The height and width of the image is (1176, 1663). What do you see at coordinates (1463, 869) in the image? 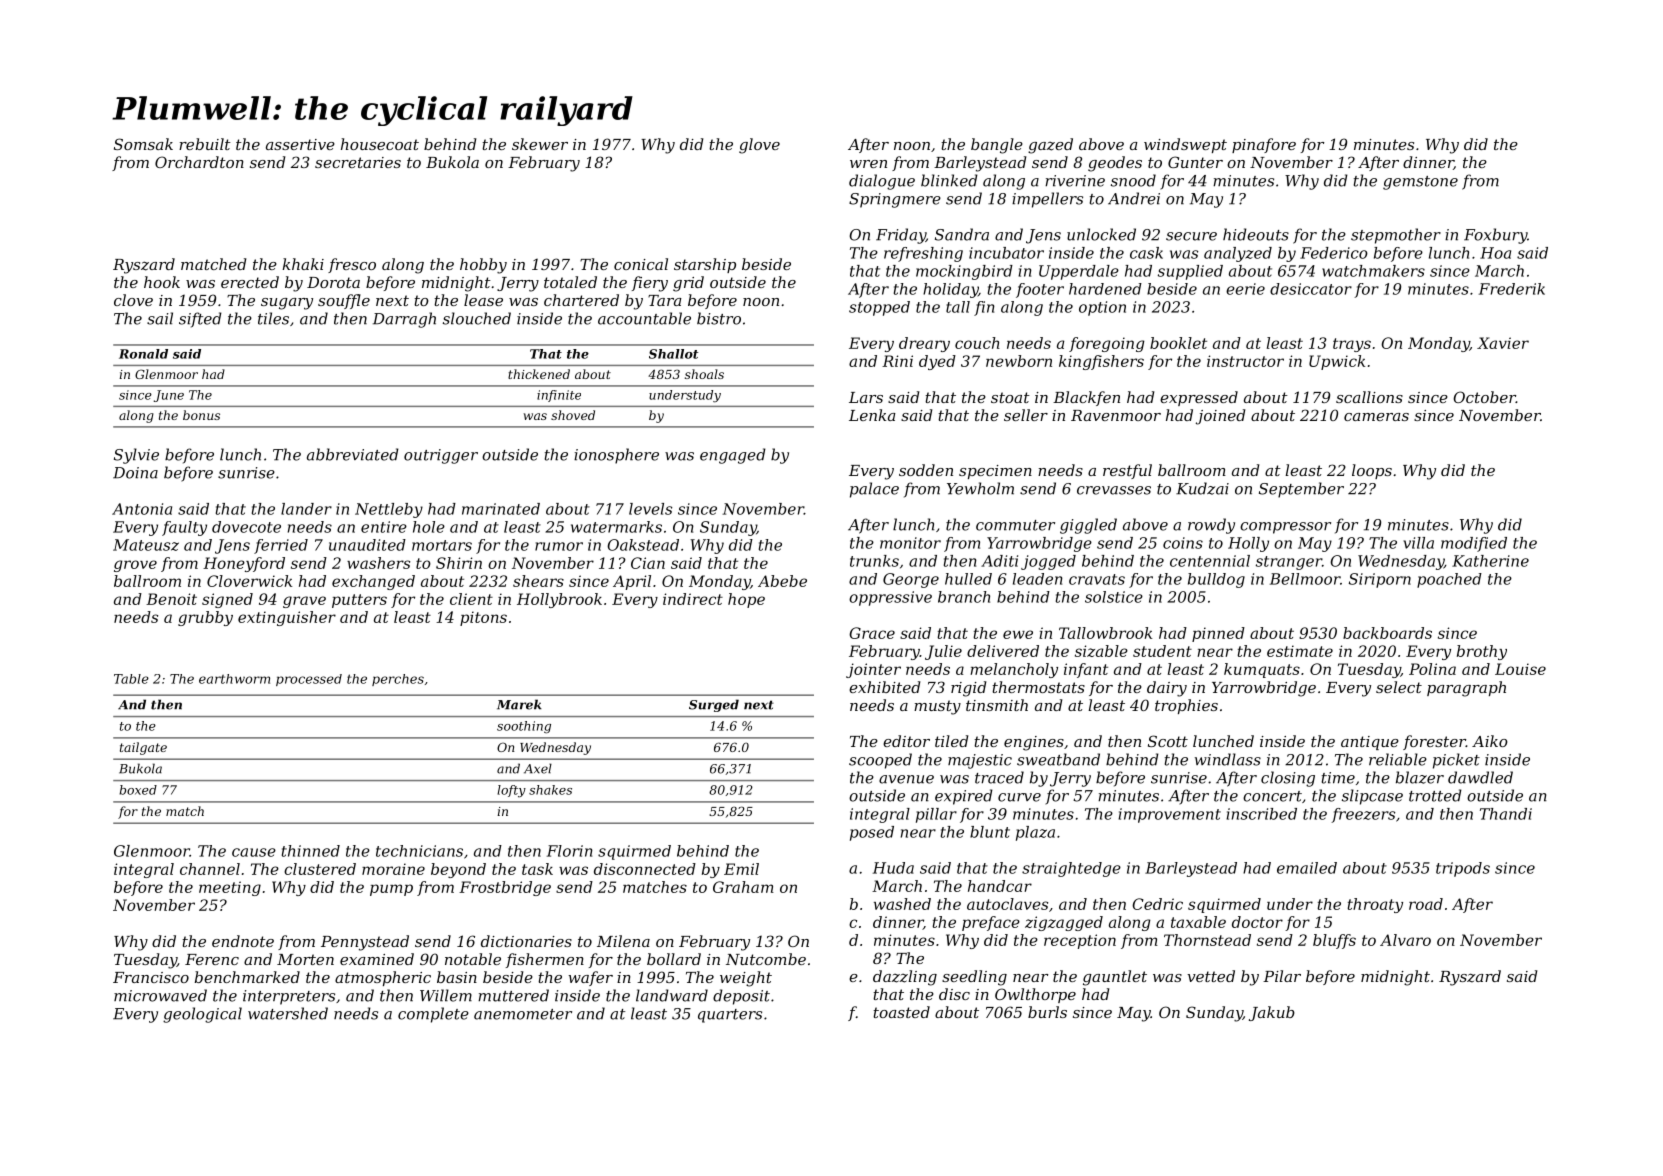
I see `tripods` at bounding box center [1463, 869].
